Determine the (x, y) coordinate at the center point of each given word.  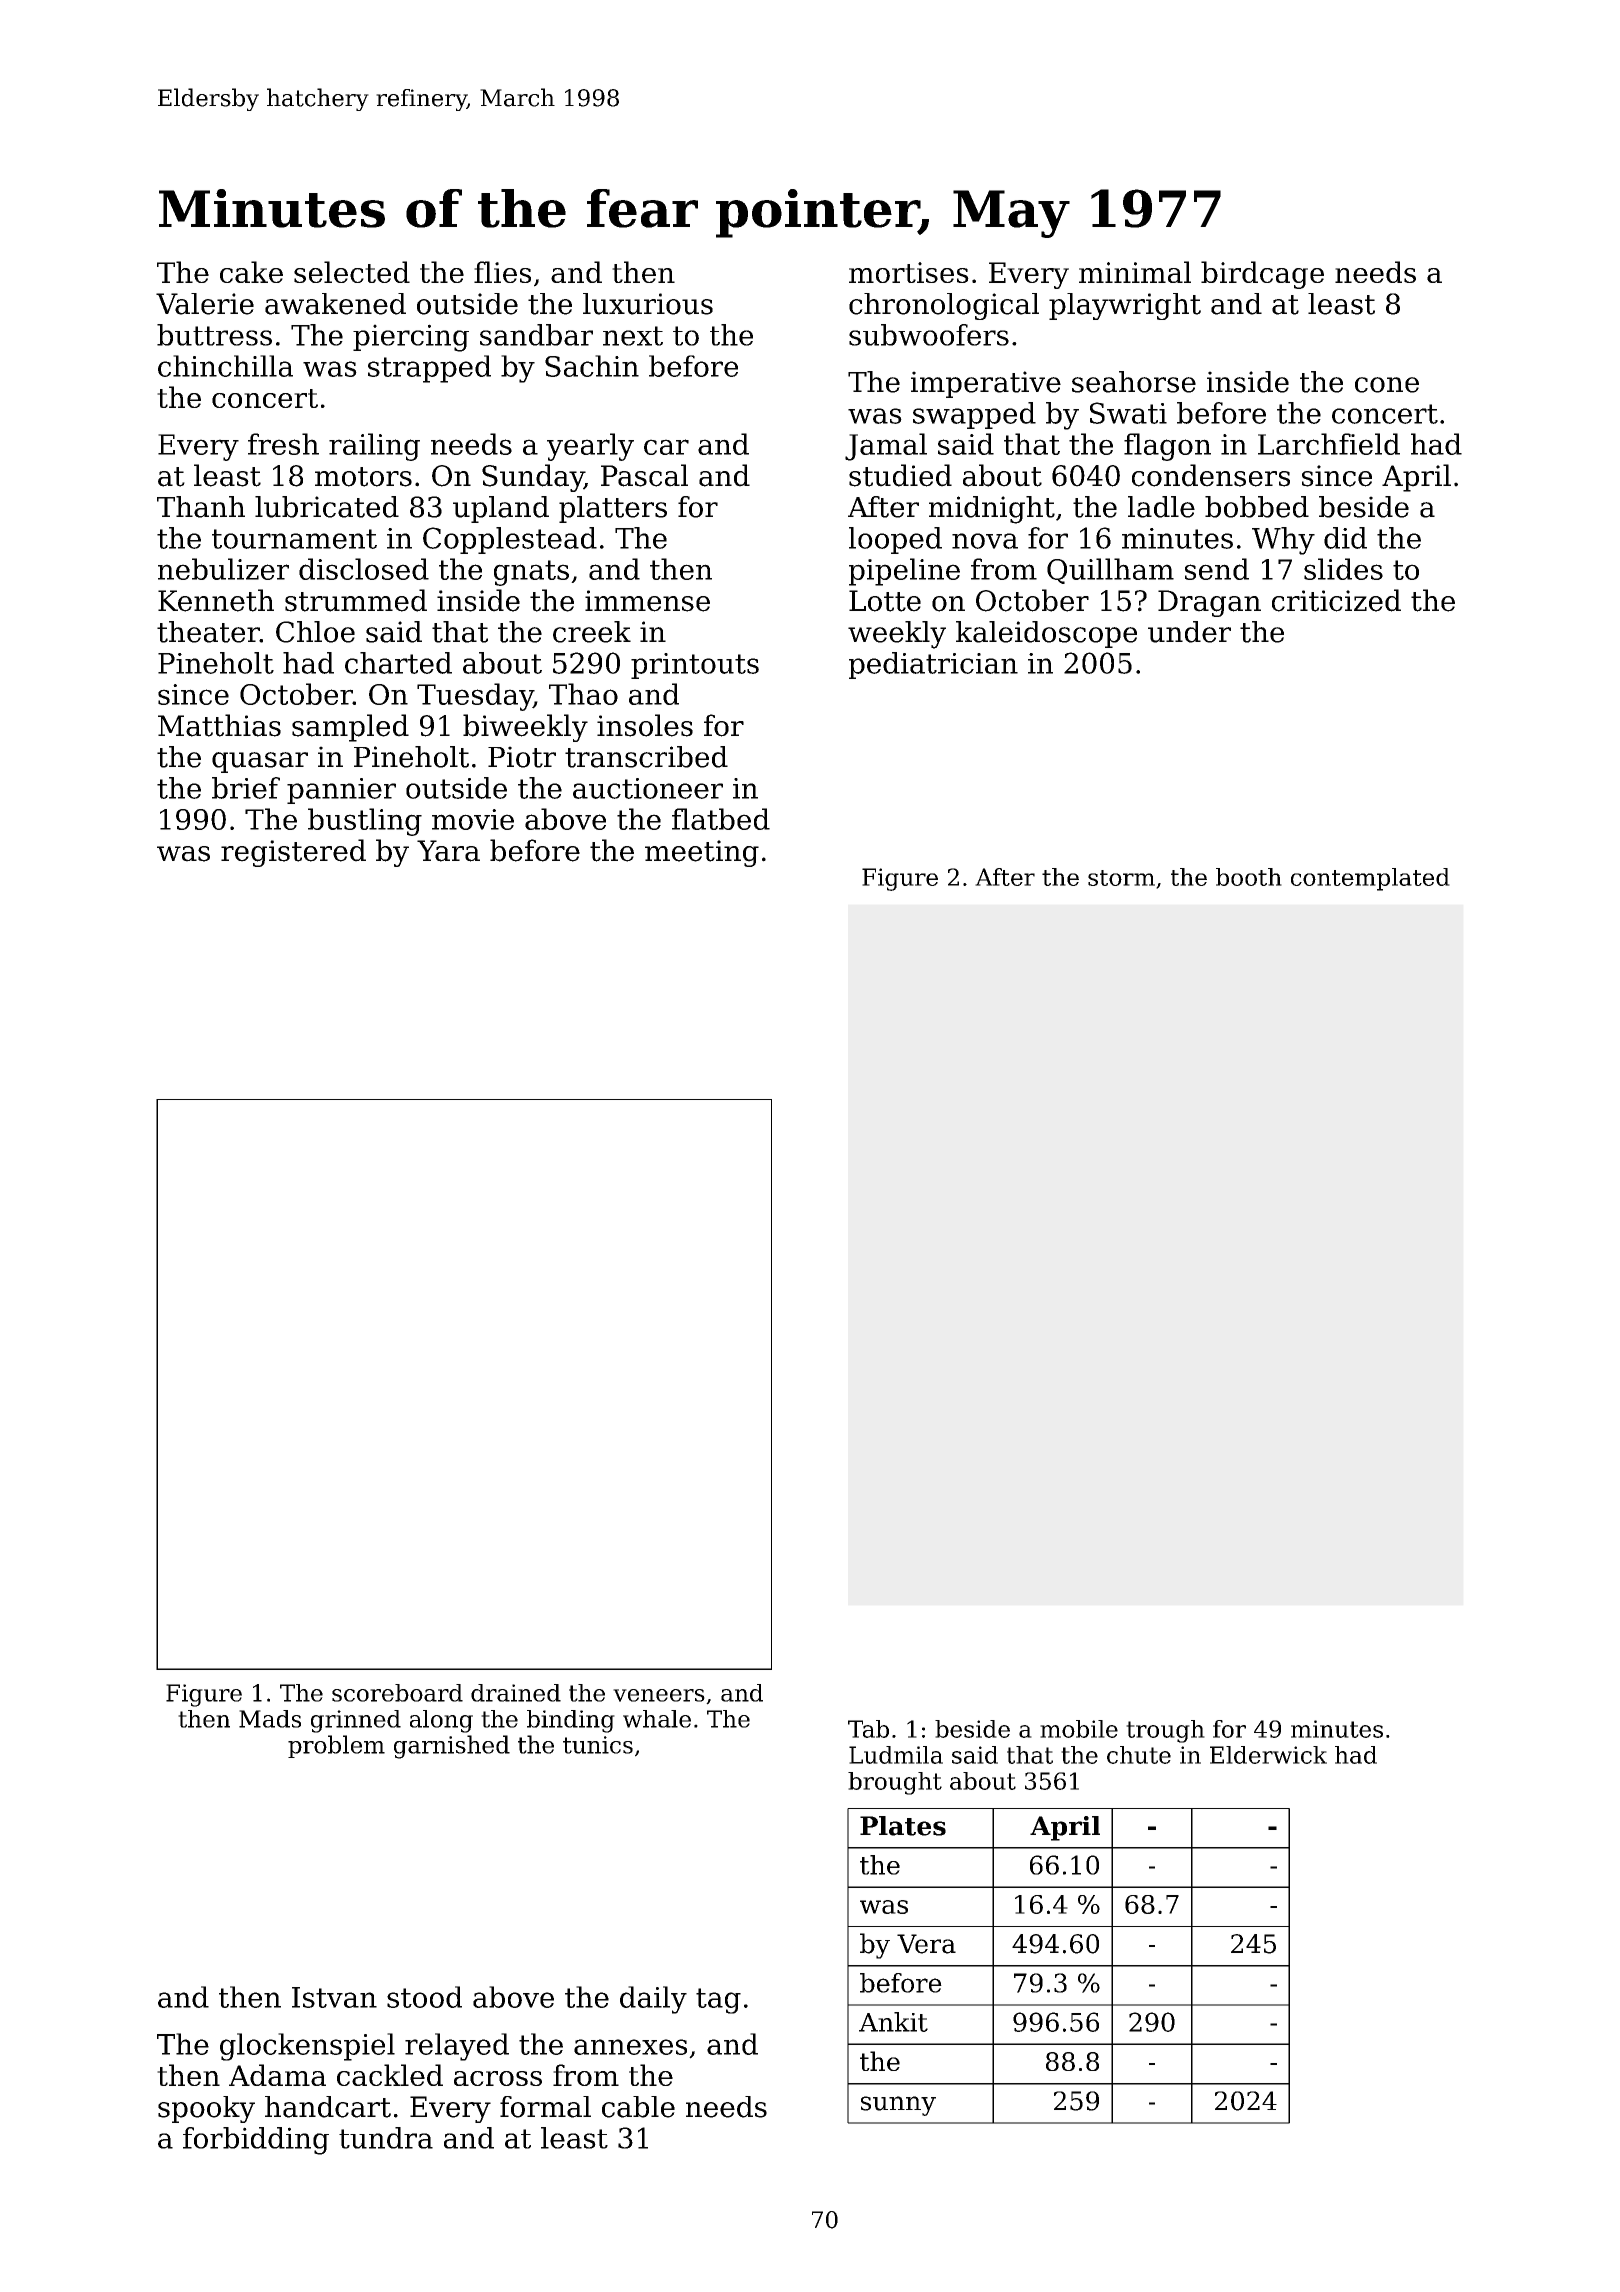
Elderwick (1268, 1755)
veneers (659, 1695)
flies (502, 272)
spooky (206, 2109)
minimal (1135, 272)
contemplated (1370, 879)
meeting (702, 853)
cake (251, 272)
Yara (448, 851)
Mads (270, 1719)
